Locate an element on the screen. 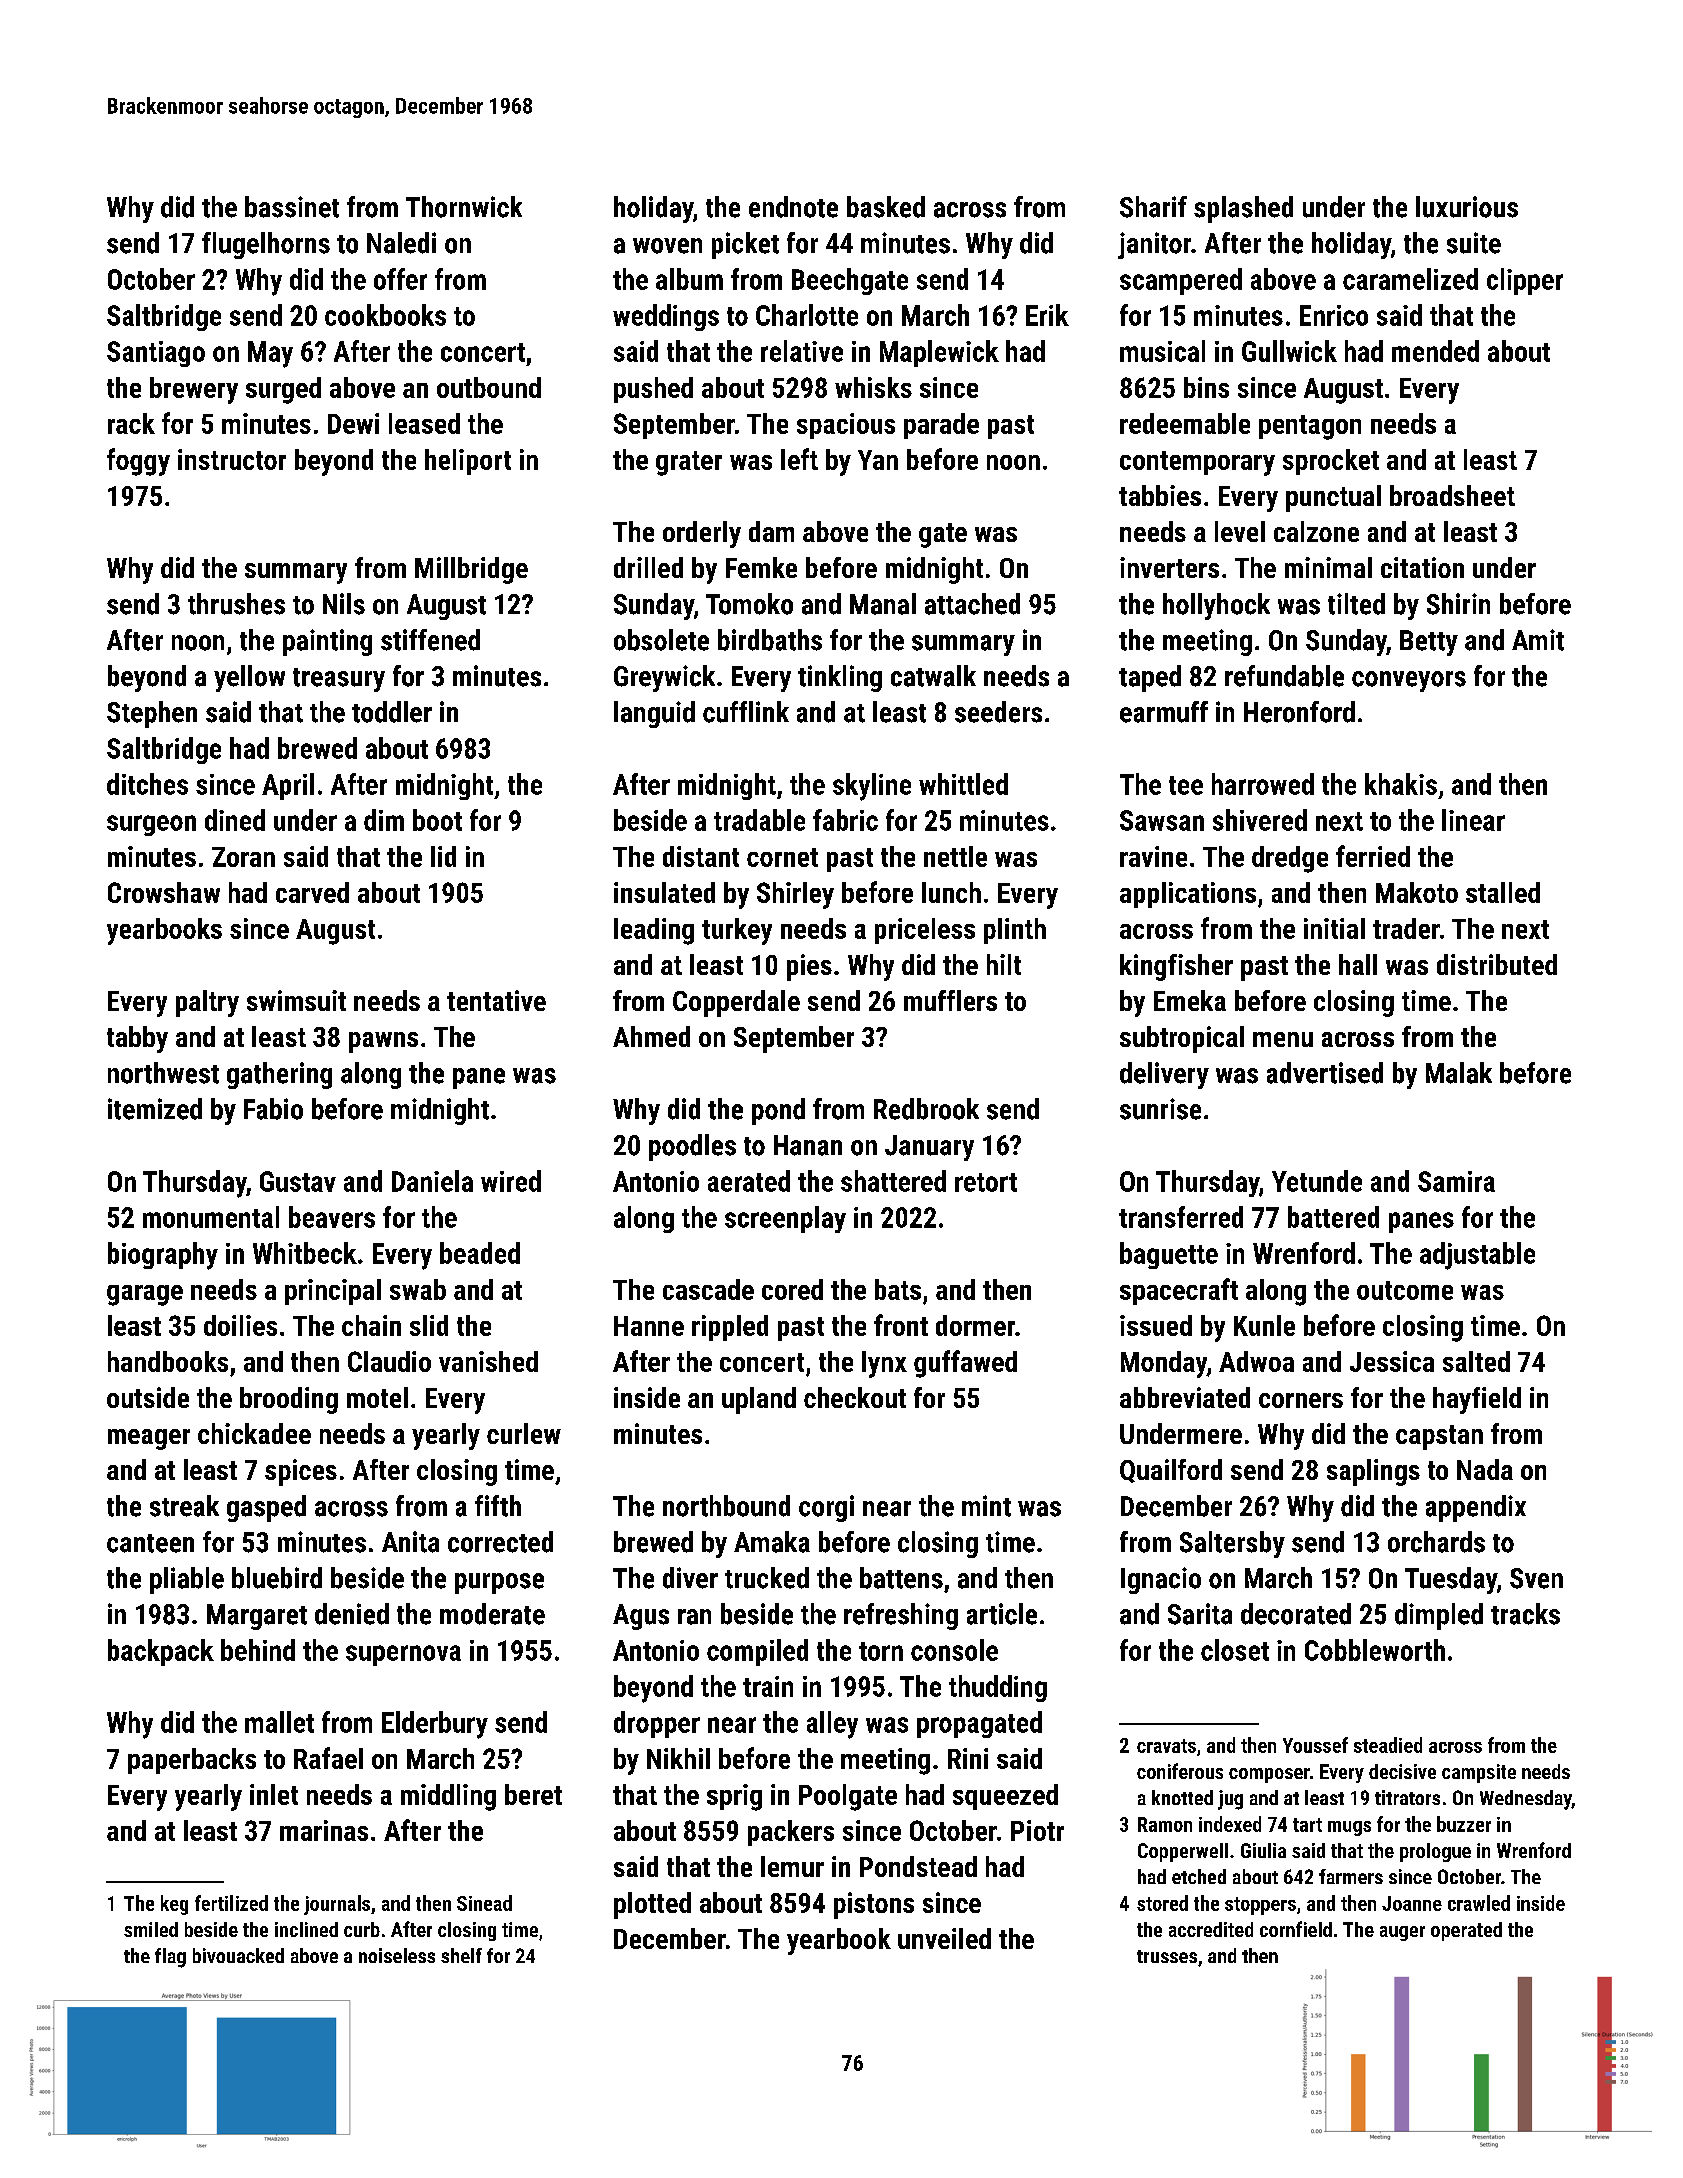  smiled is located at coordinates (151, 1929).
